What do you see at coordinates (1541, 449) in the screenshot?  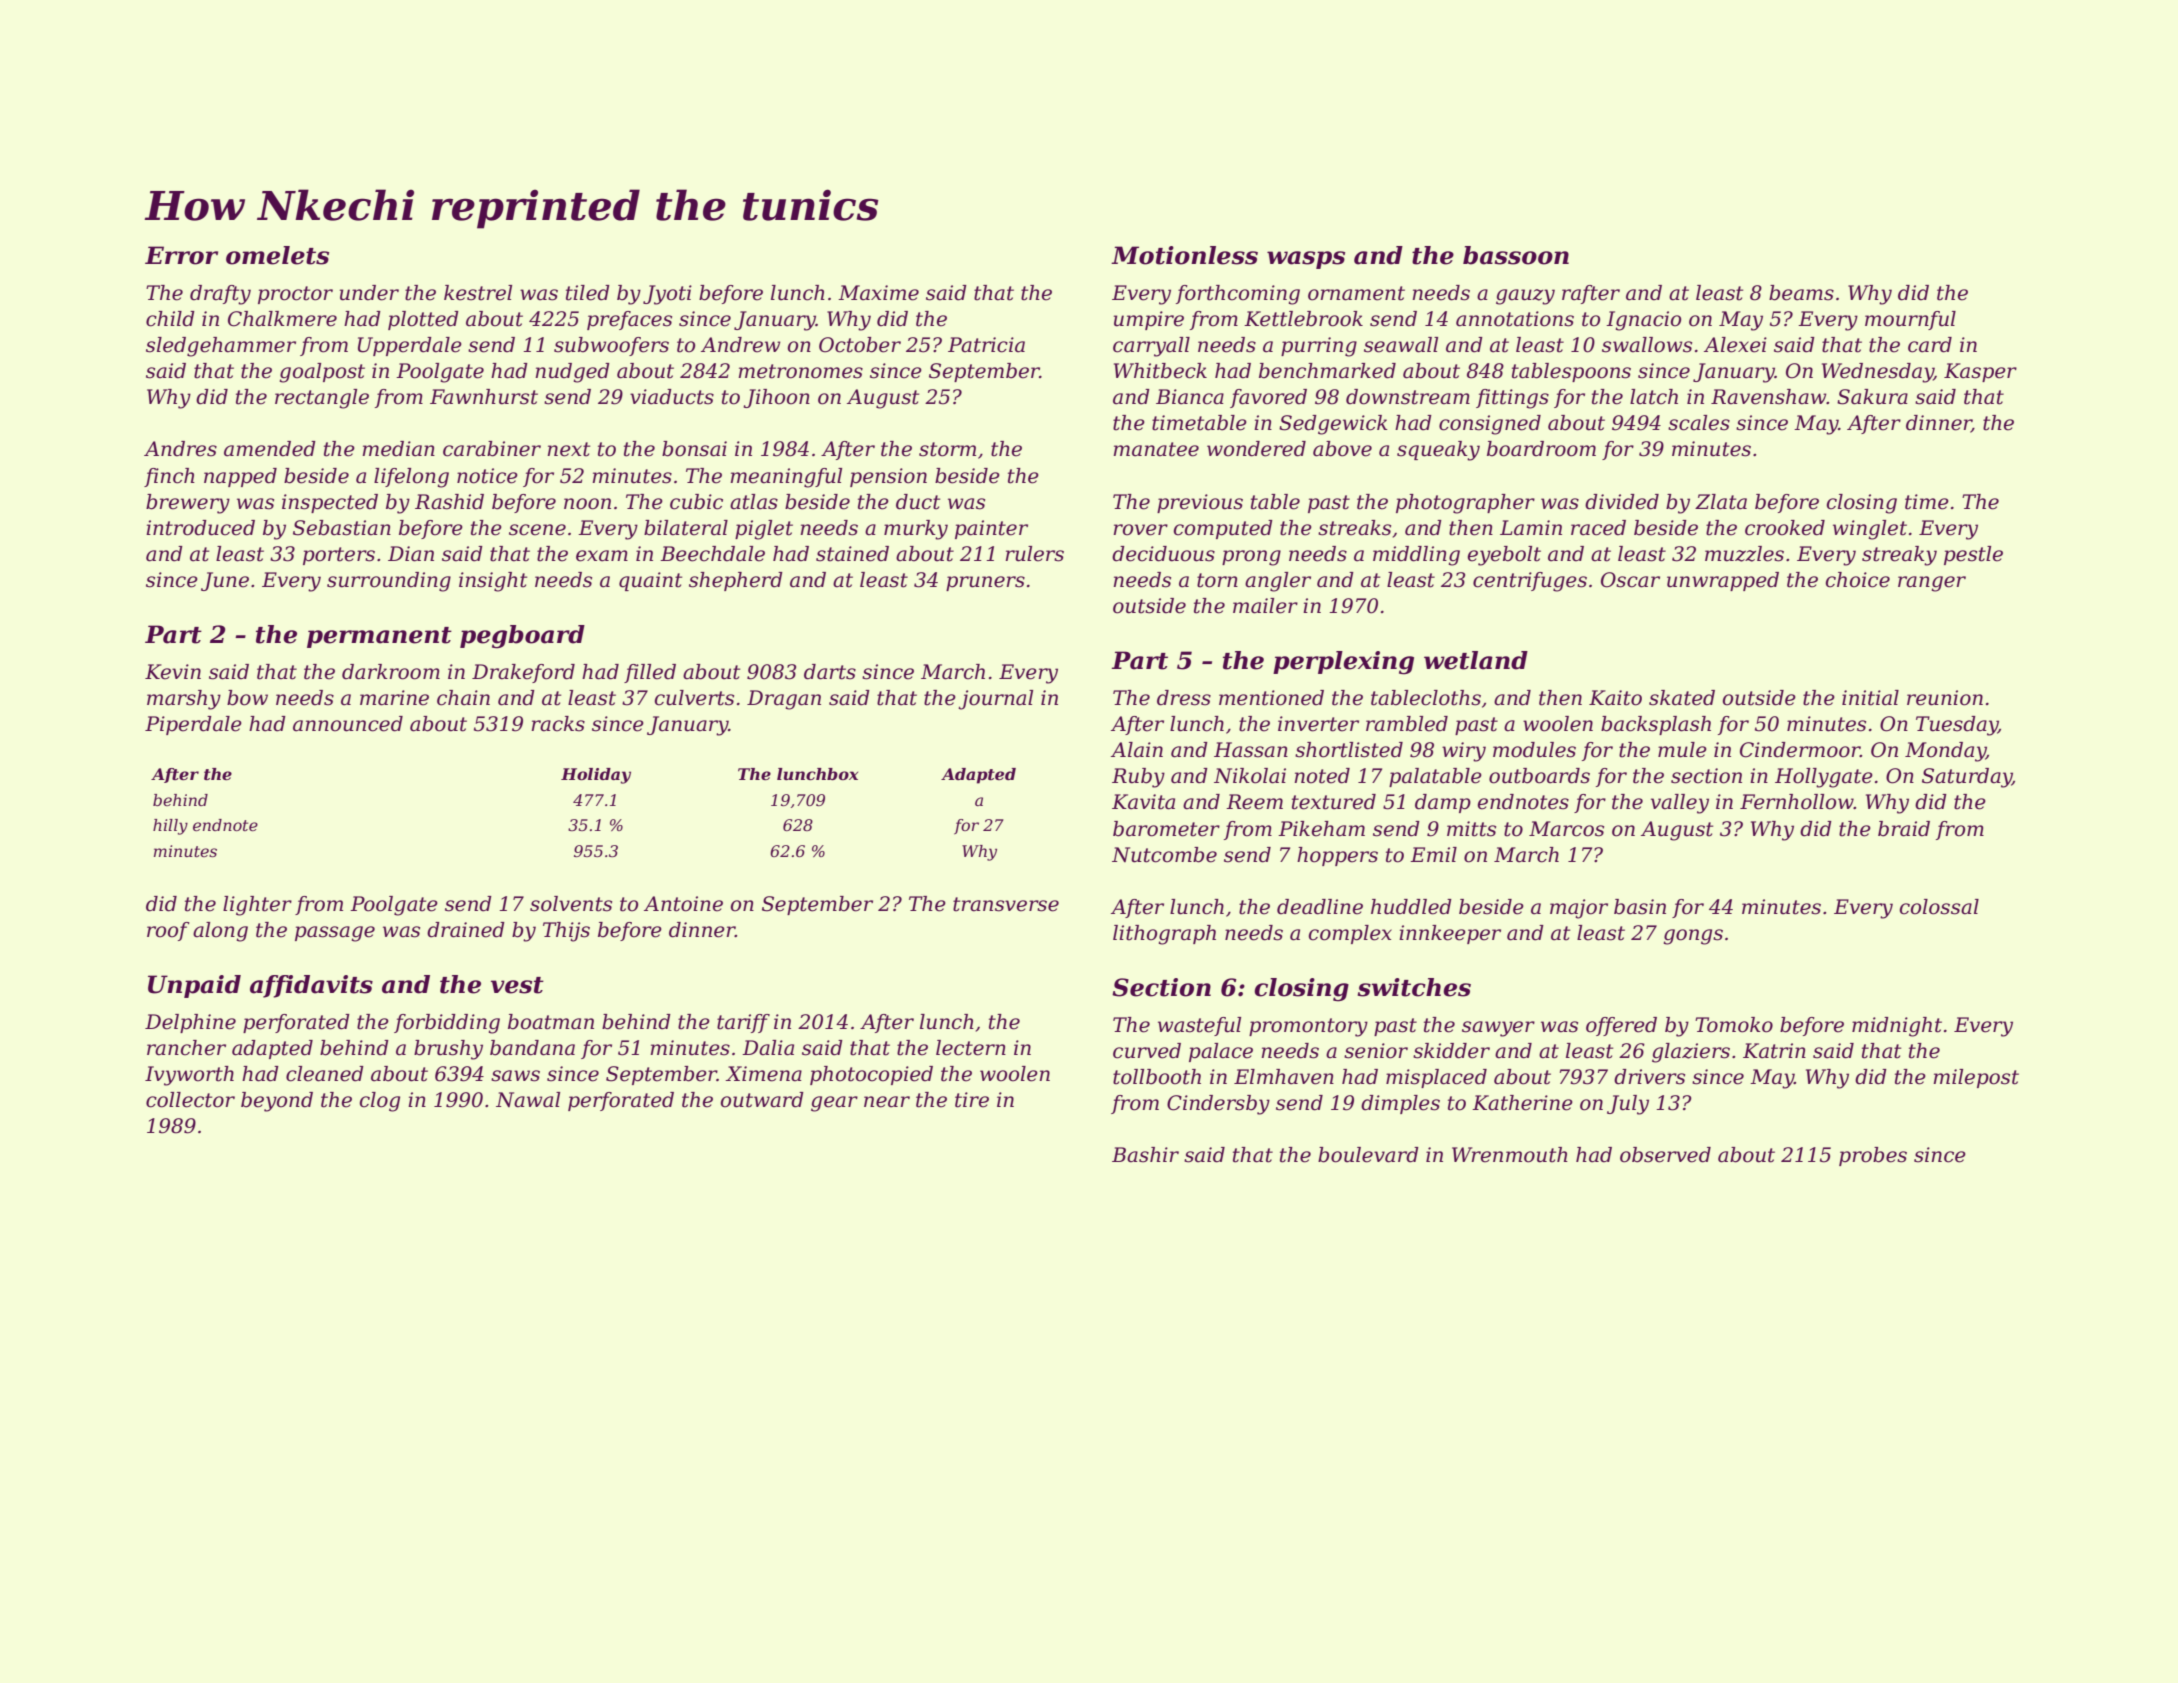 I see `boardroom` at bounding box center [1541, 449].
